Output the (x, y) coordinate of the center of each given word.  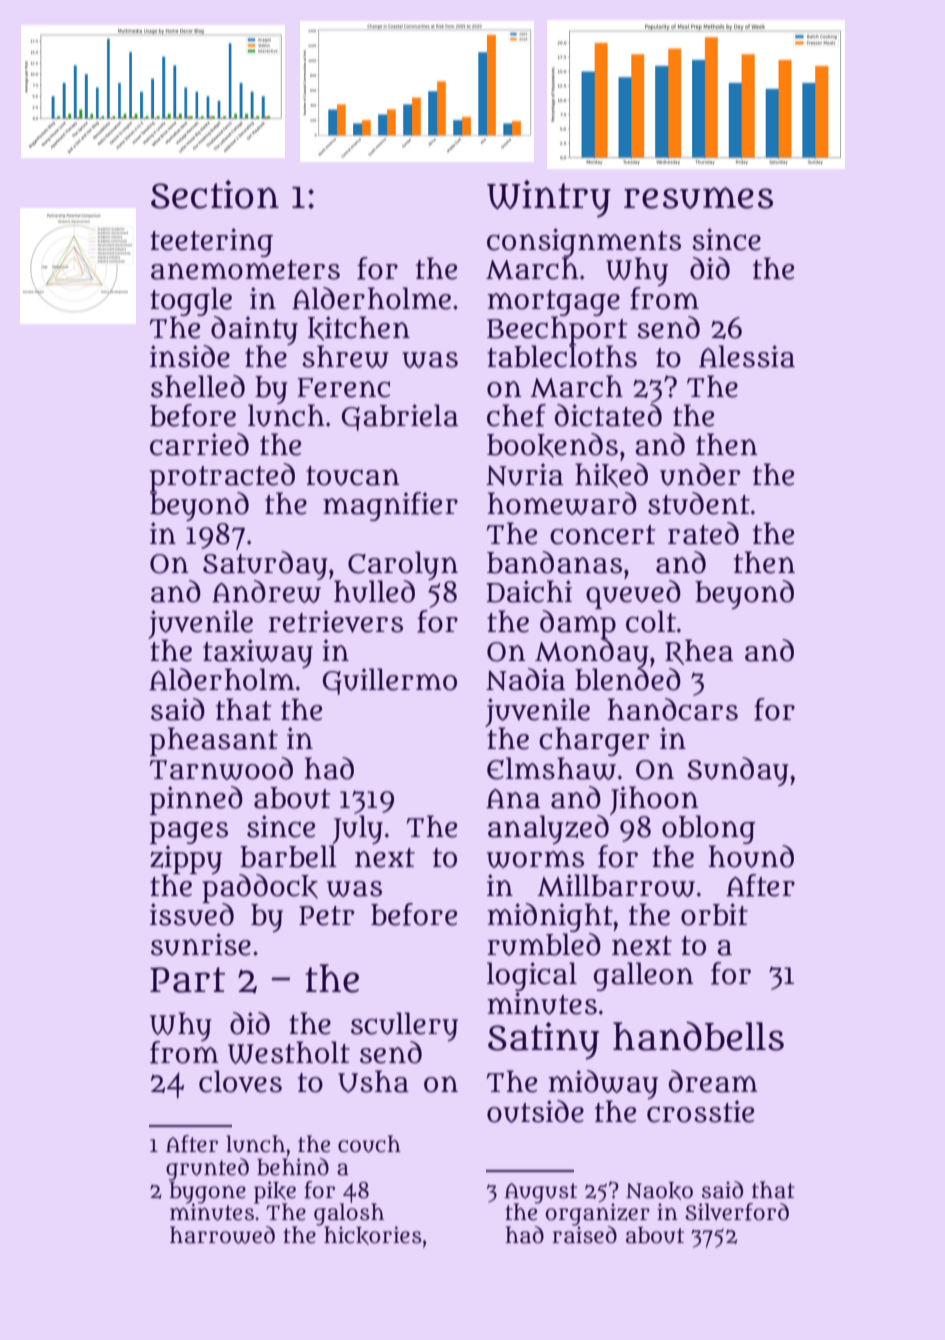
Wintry (549, 199)
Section (215, 194)
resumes (698, 198)
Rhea (699, 652)
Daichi (529, 591)
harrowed (222, 1235)
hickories (373, 1235)
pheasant (214, 741)
